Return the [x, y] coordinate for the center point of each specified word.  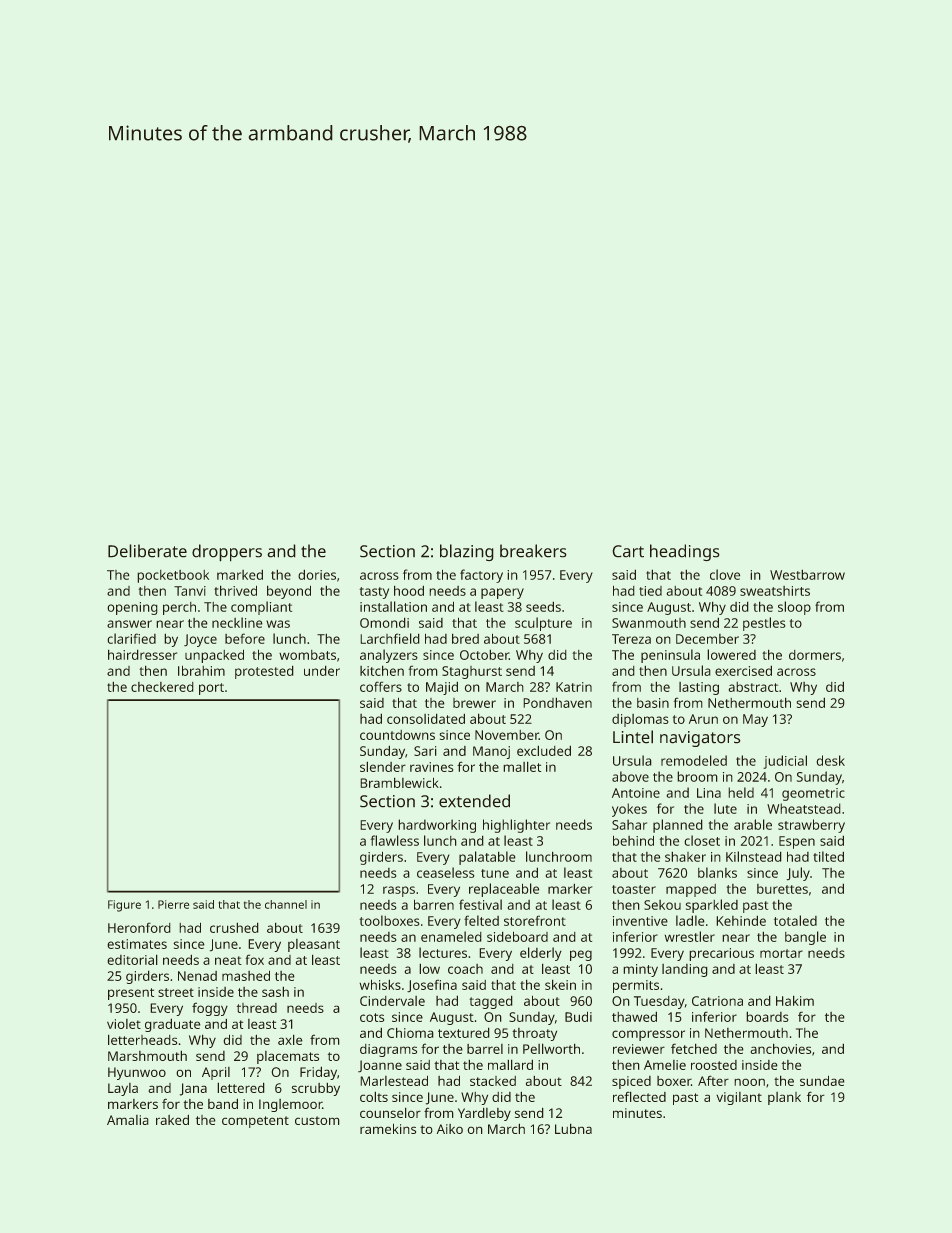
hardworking [437, 826]
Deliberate [147, 550]
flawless [395, 840]
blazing [466, 552]
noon [750, 1082]
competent [255, 1122]
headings [684, 552]
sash [275, 992]
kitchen [382, 671]
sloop [794, 608]
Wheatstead [803, 808]
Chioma [410, 1033]
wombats [307, 655]
